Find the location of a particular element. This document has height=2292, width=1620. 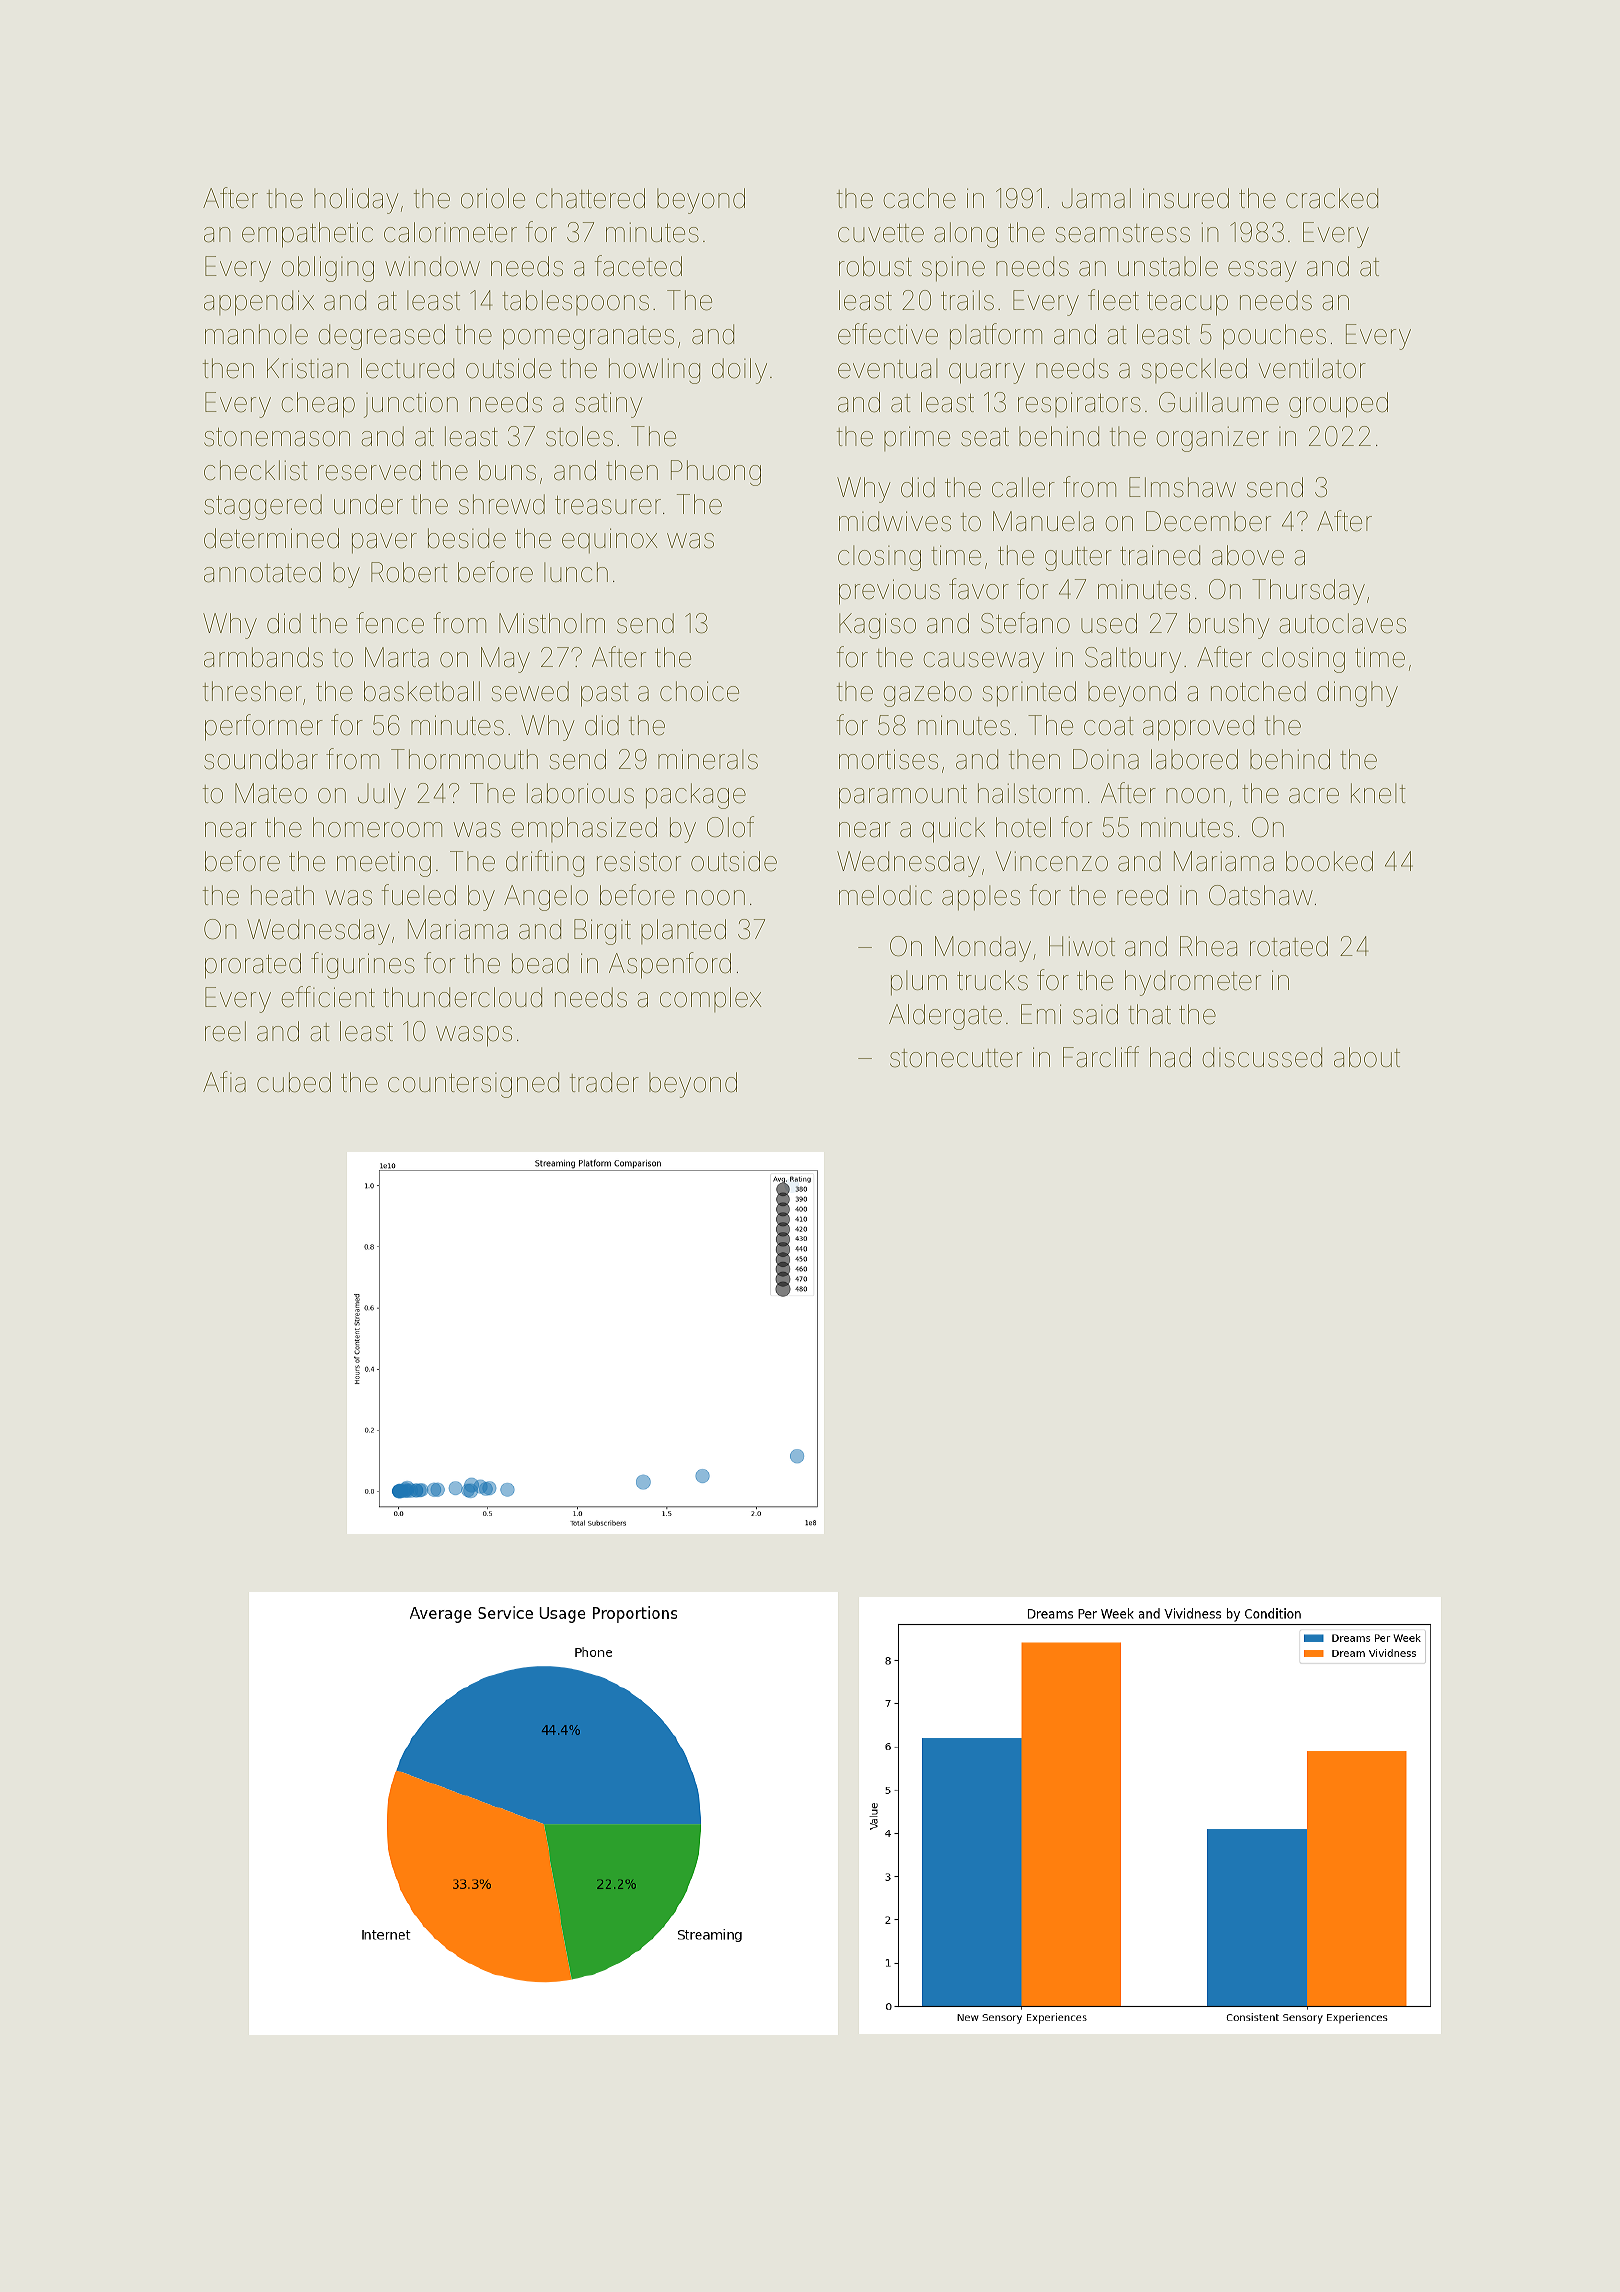

chattered is located at coordinates (590, 198).
